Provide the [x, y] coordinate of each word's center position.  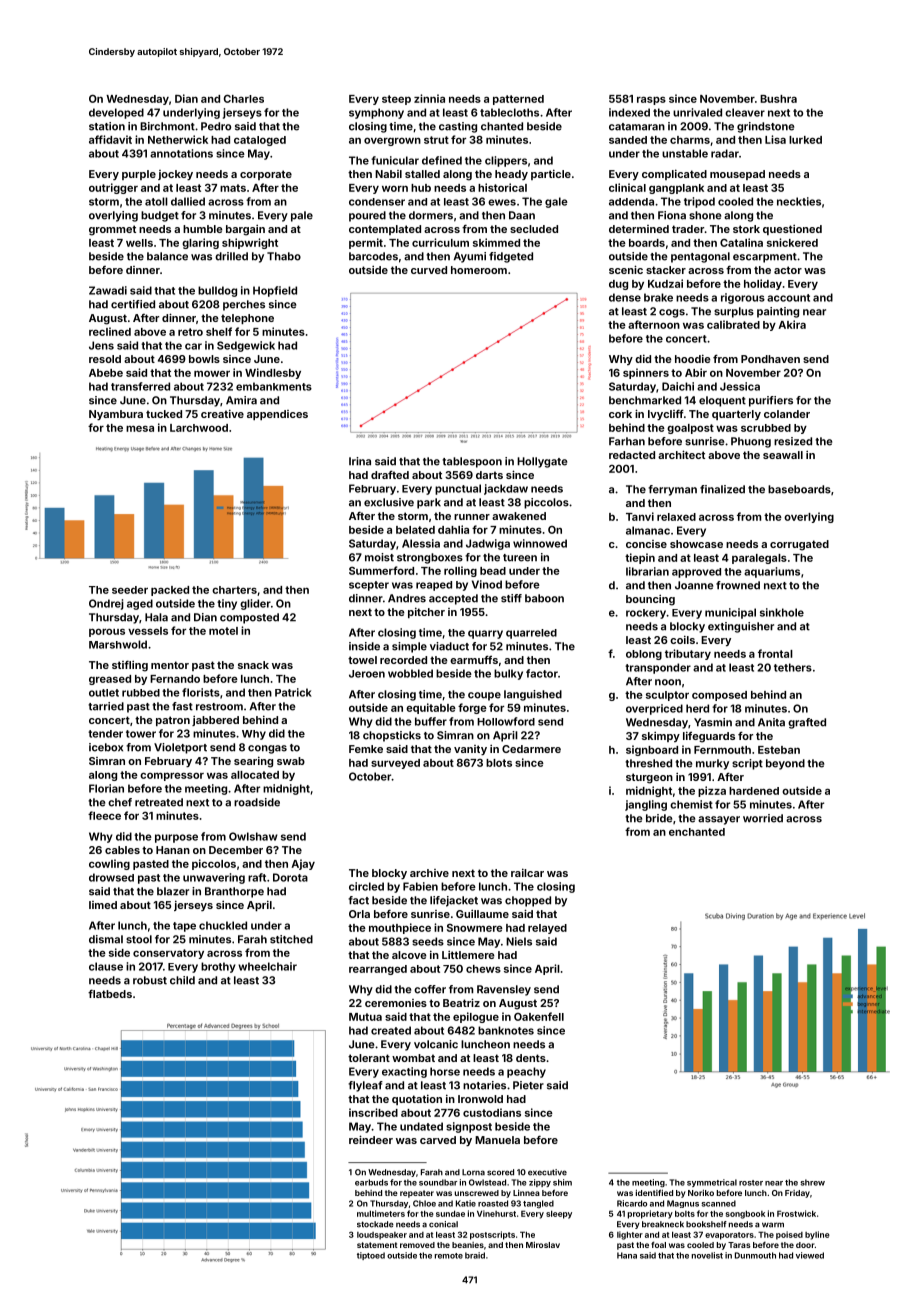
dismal [106, 939]
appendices [277, 415]
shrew [812, 1182]
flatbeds [110, 993]
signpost [469, 1127]
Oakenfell [539, 1016]
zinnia [429, 98]
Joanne [694, 585]
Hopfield [275, 291]
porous [107, 632]
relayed [547, 929]
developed [116, 113]
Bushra [778, 99]
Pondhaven [770, 359]
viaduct [449, 646]
